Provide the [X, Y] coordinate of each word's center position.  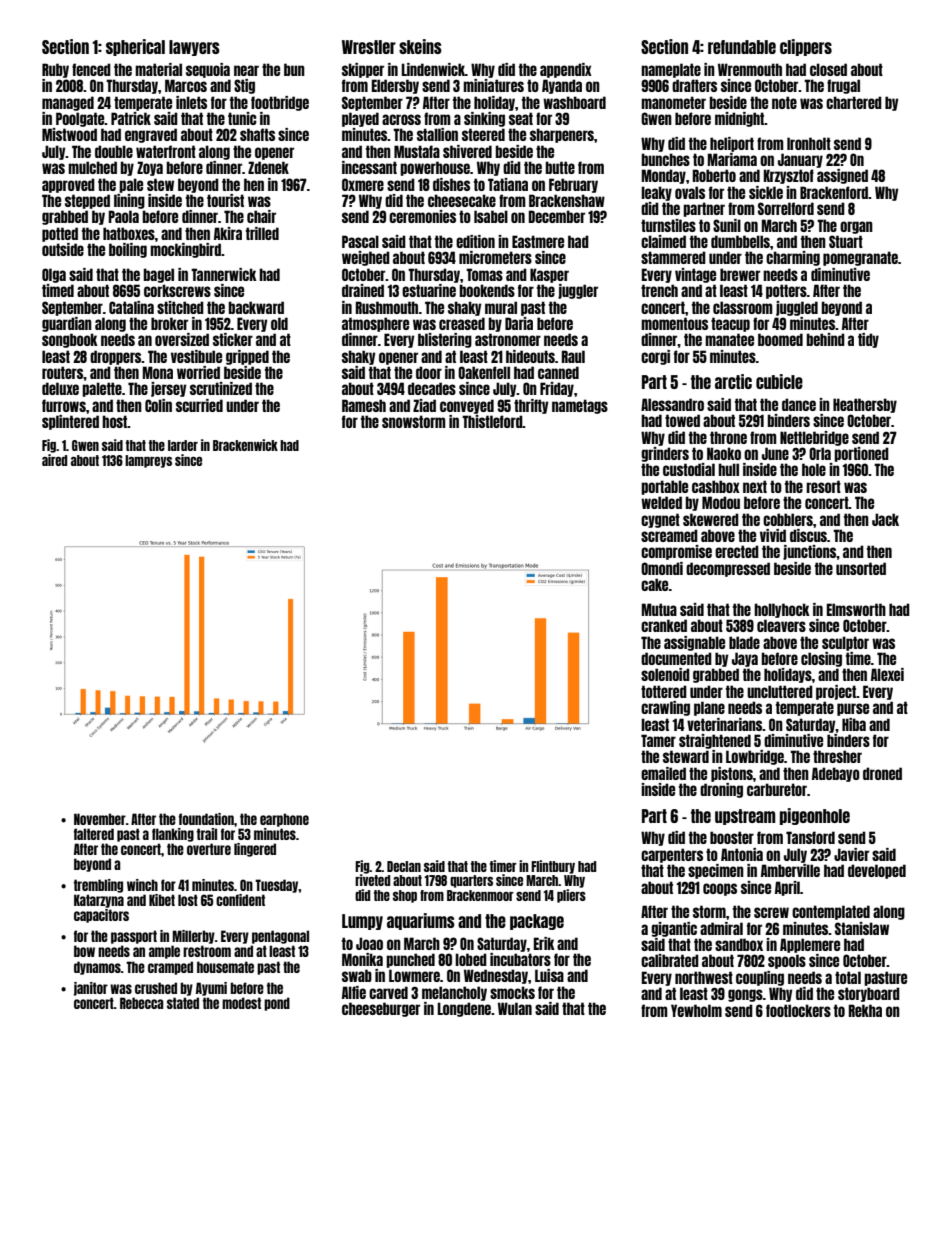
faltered [94, 834]
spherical [135, 47]
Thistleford [492, 421]
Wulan [515, 1008]
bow [84, 951]
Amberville [790, 870]
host [115, 421]
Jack [885, 519]
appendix [566, 70]
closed [828, 69]
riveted [372, 880]
